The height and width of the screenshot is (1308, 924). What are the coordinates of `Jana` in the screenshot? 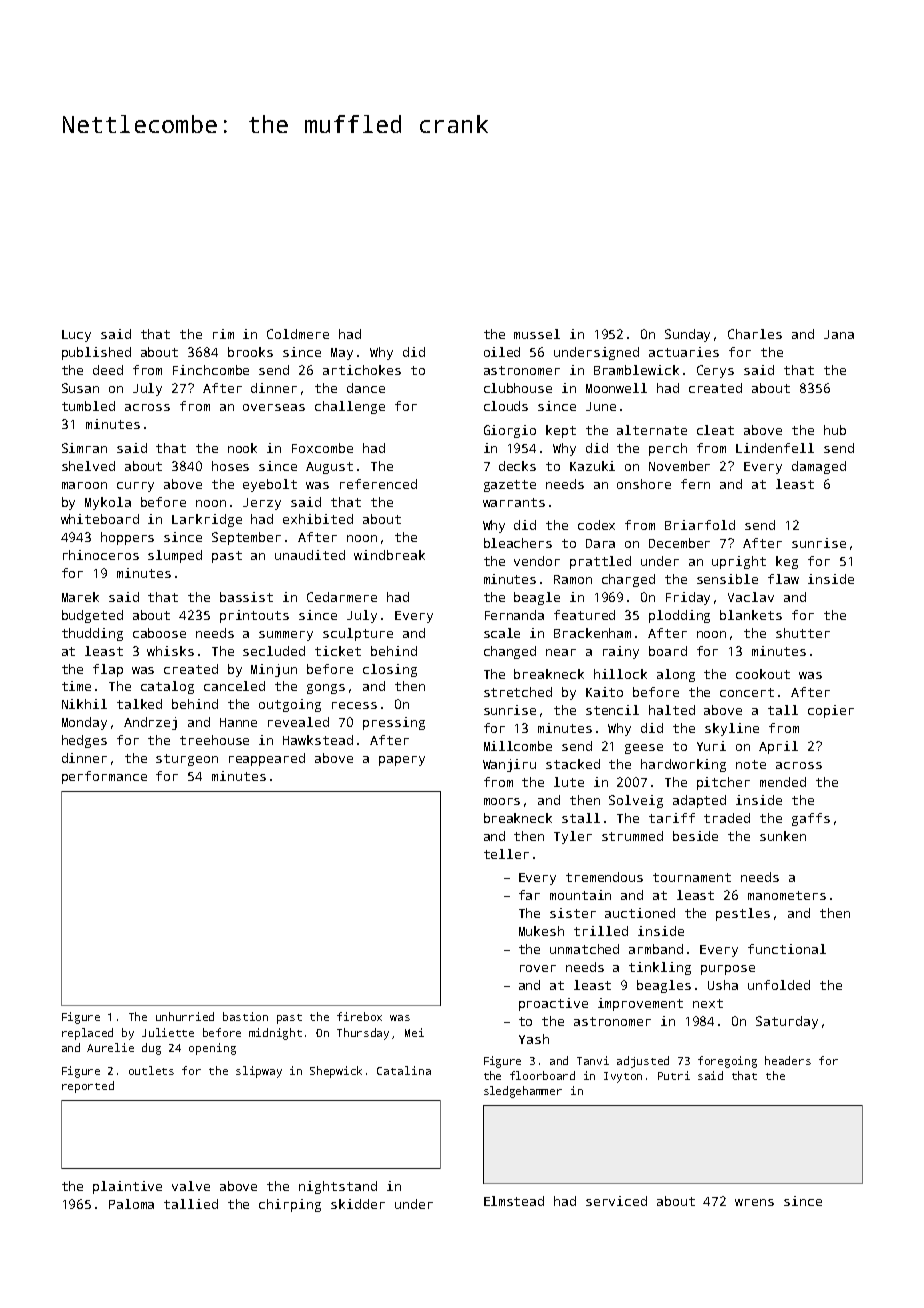 It's located at (839, 334).
